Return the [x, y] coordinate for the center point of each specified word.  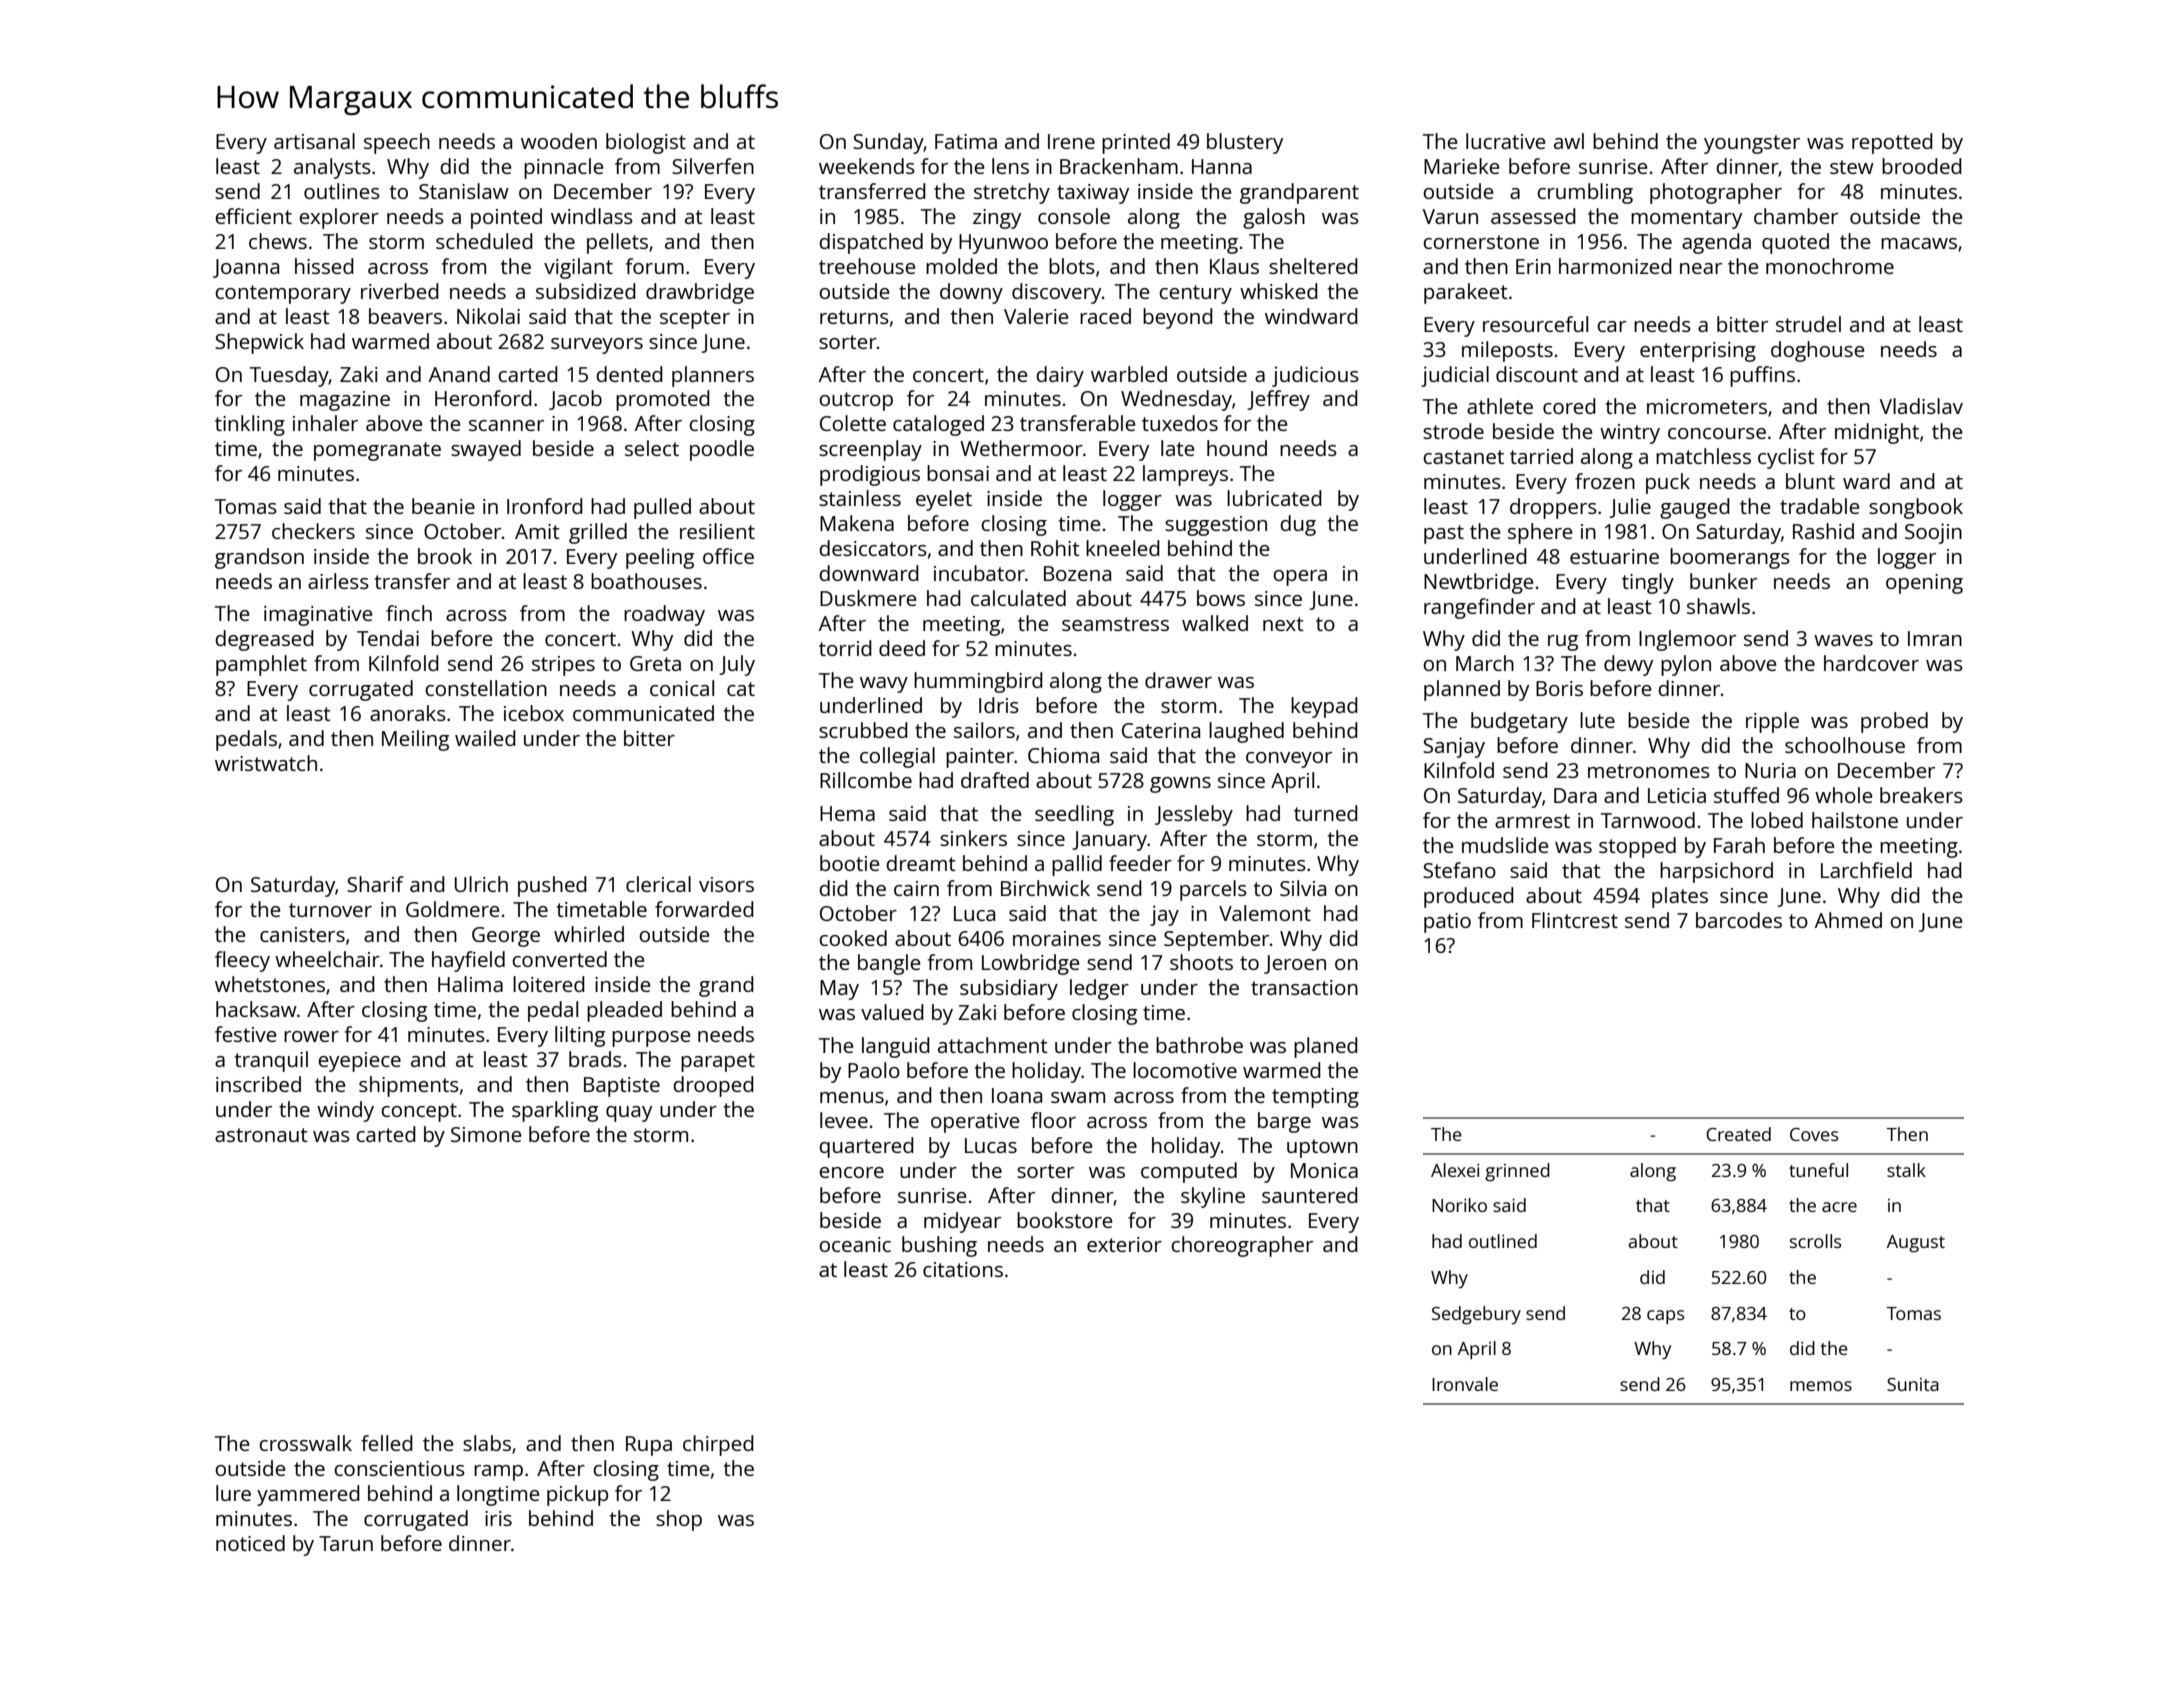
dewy [1628, 665]
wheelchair [327, 959]
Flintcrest [1575, 920]
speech [397, 143]
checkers [313, 531]
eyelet [944, 500]
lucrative [1506, 141]
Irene [1071, 141]
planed [1326, 1047]
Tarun [346, 1543]
